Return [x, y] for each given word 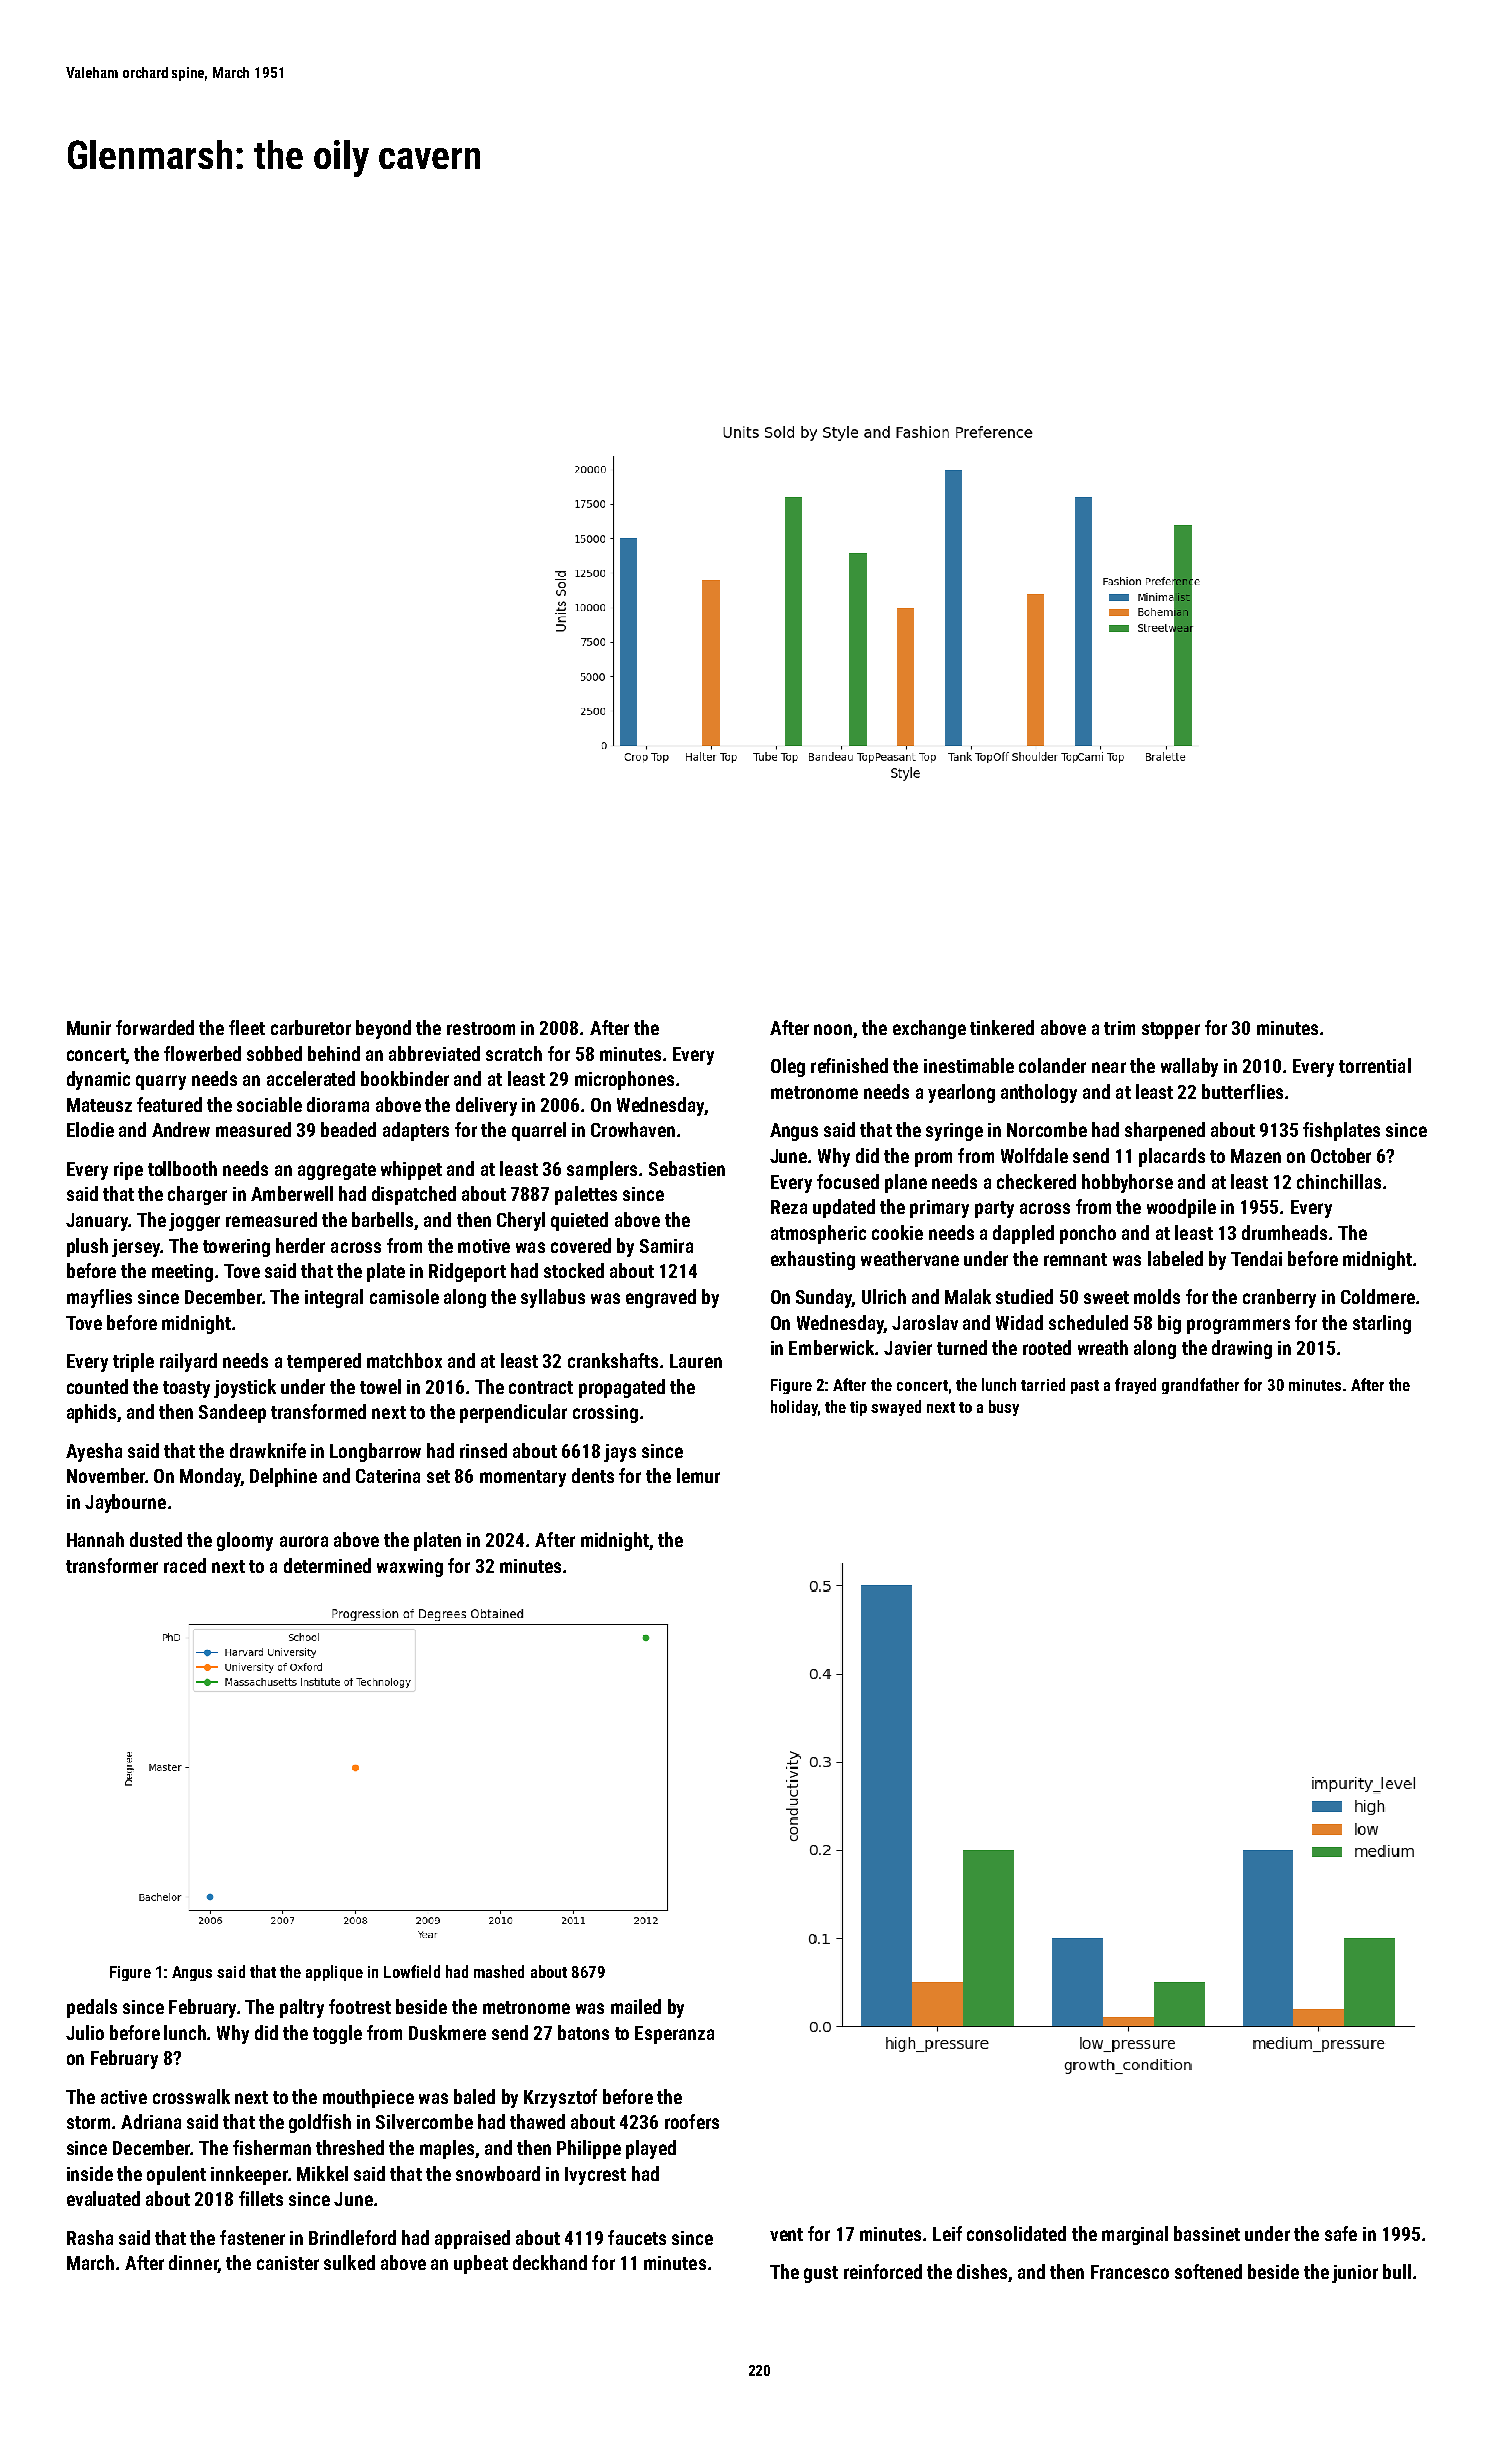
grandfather [1200, 1386]
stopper [1171, 1030]
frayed [1135, 1386]
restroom [481, 1028]
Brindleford [352, 2237]
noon [833, 1029]
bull [1397, 2271]
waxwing [410, 1568]
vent [786, 2234]
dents [593, 1475]
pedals [92, 2008]
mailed [636, 2006]
